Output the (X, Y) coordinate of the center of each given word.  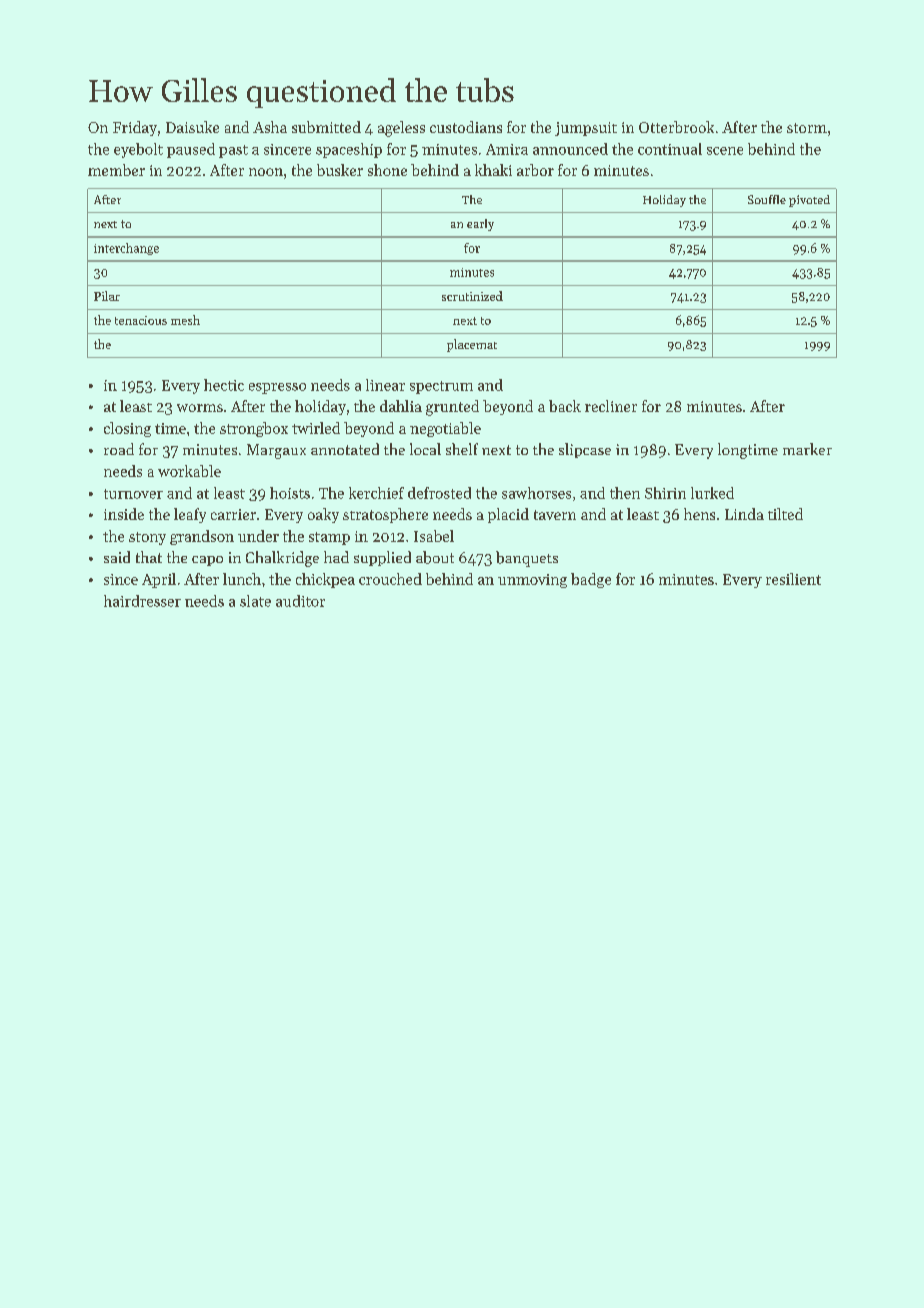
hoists (290, 493)
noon (266, 172)
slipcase (585, 450)
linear (385, 385)
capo (207, 561)
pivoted (809, 201)
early (480, 225)
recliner (611, 406)
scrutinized (472, 296)
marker (807, 449)
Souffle (767, 199)
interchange (126, 249)
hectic (224, 385)
